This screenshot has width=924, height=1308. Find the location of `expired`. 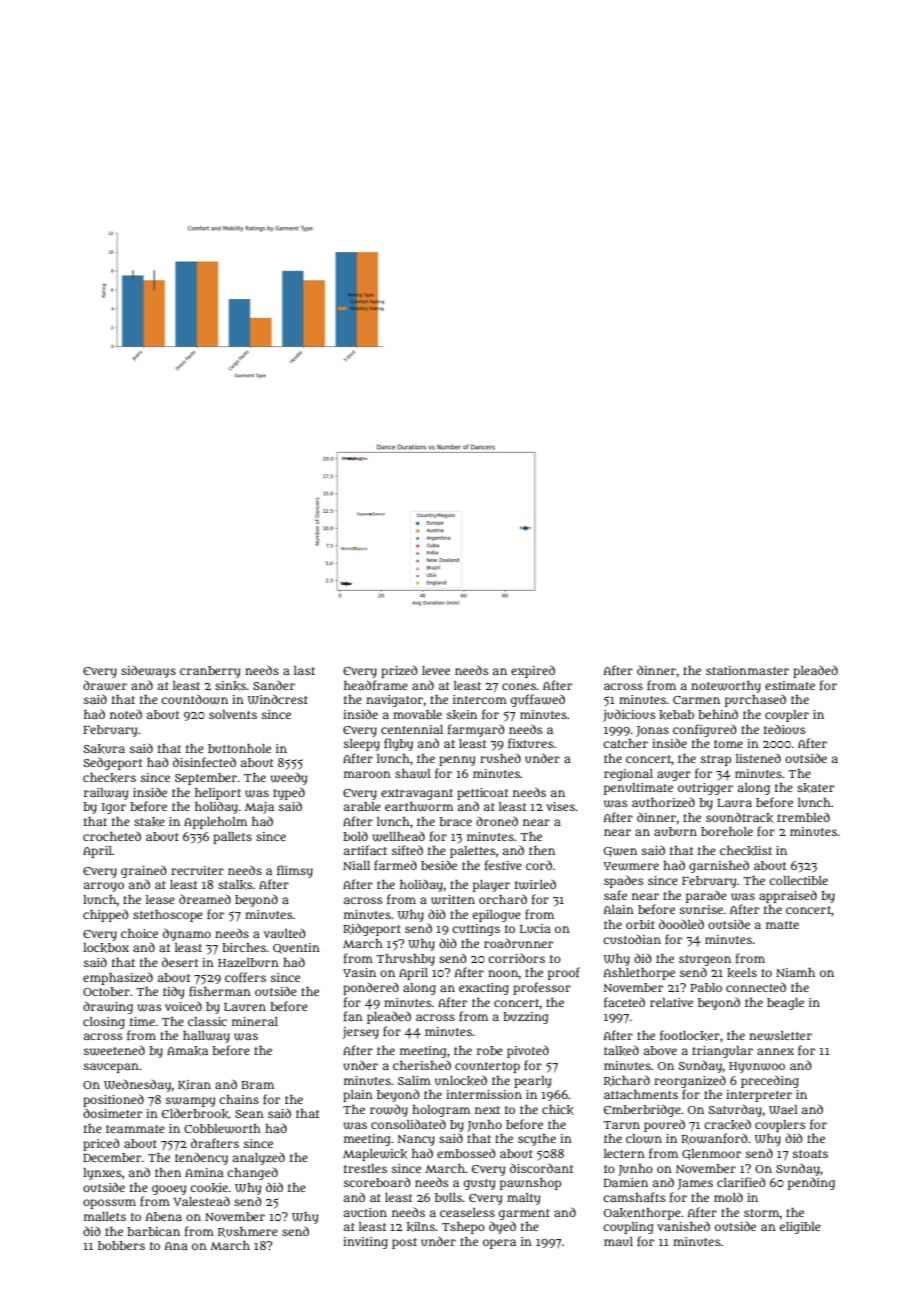

expired is located at coordinates (533, 671).
